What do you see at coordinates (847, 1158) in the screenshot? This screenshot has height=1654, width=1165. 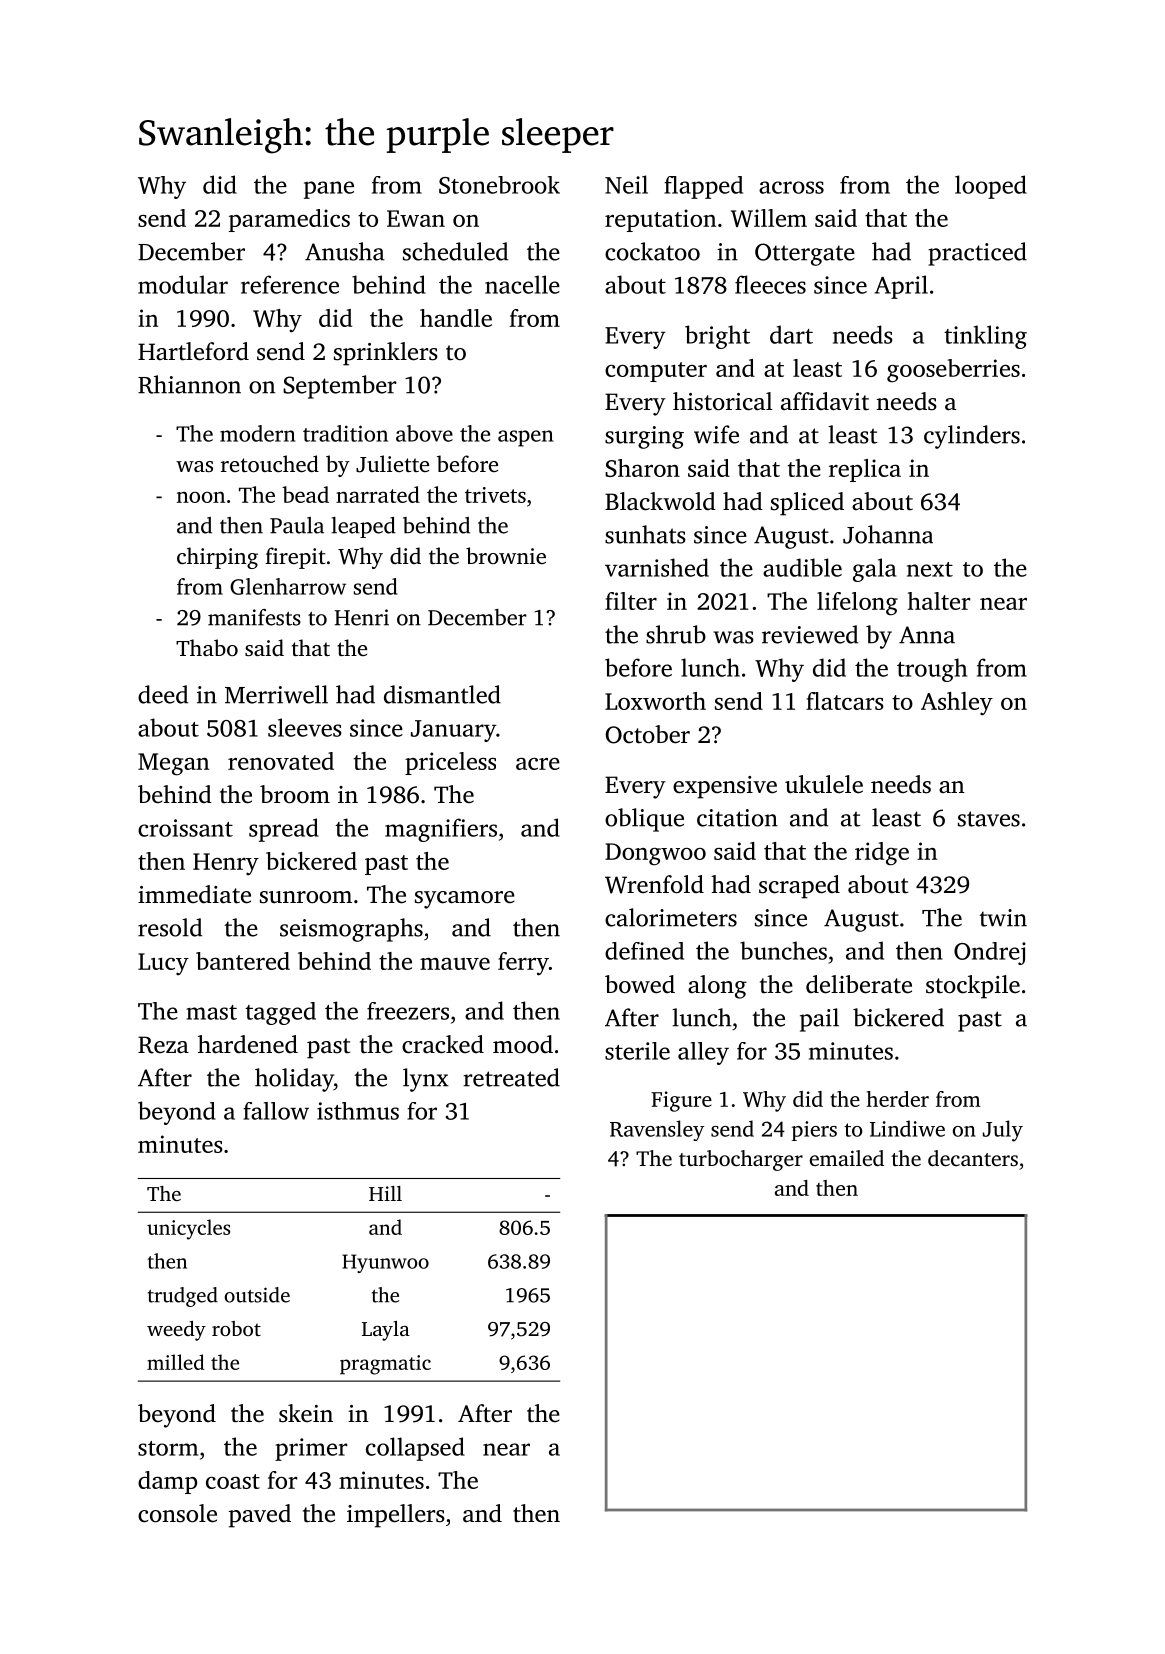 I see `emailed` at bounding box center [847, 1158].
